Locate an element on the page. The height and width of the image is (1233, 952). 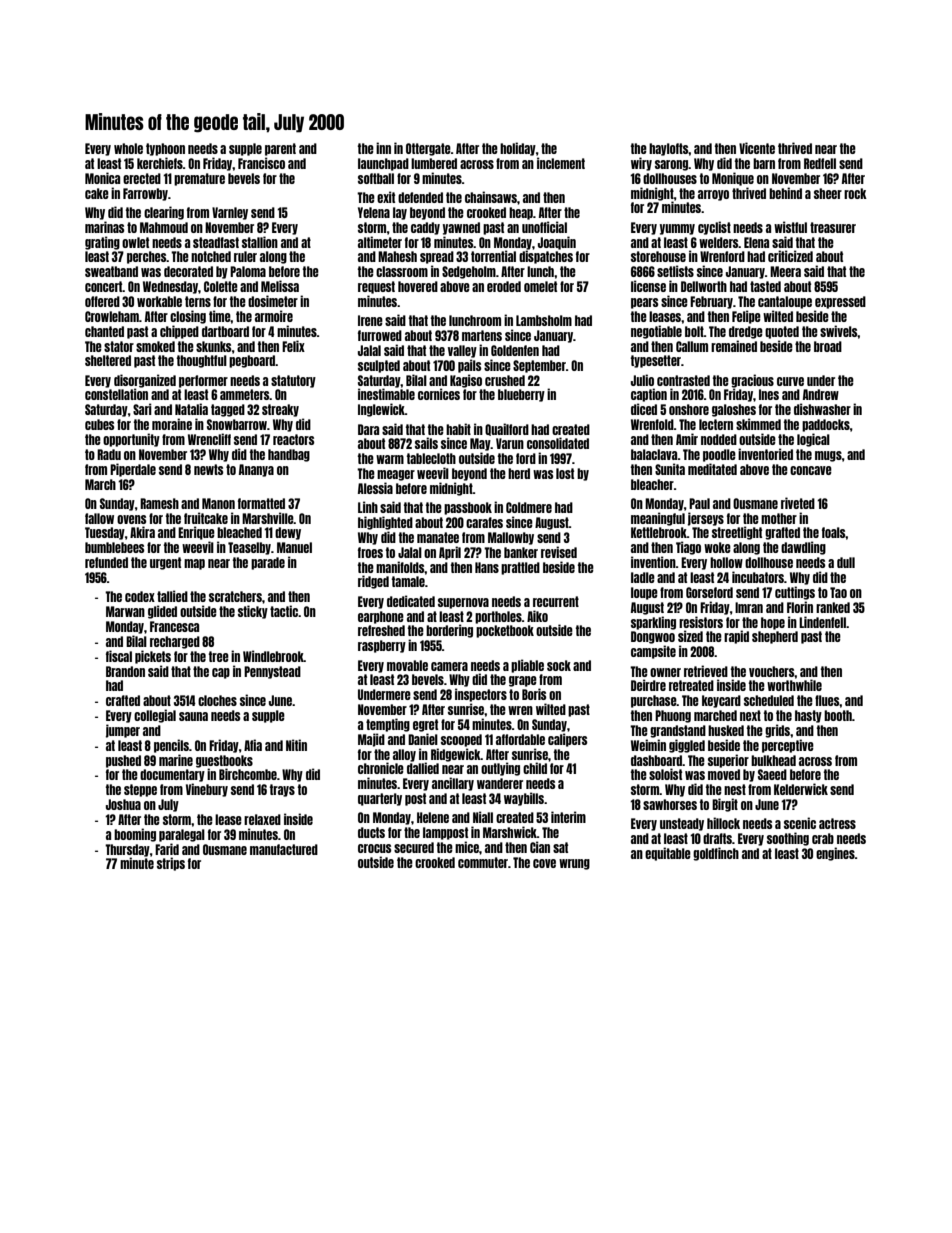
Marwan is located at coordinates (125, 611).
